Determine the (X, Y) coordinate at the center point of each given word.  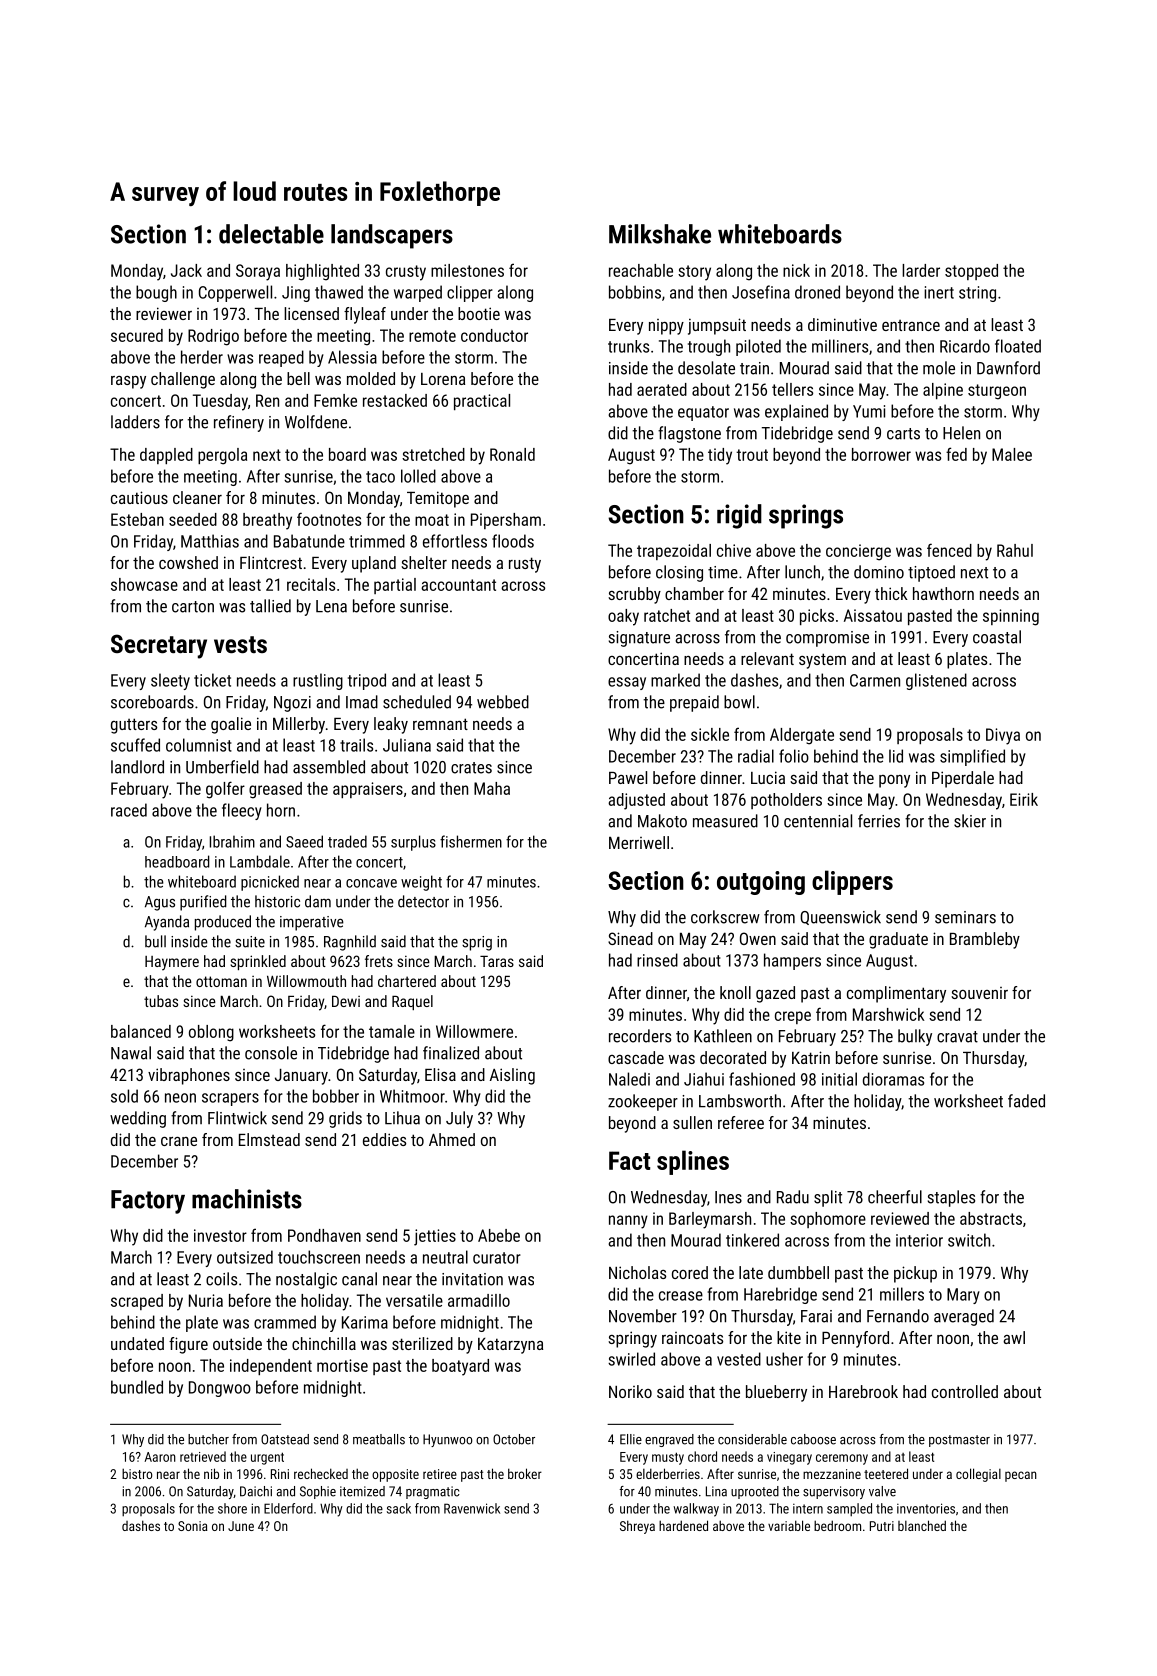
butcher (208, 1439)
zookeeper (643, 1102)
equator (703, 413)
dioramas (893, 1079)
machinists (247, 1199)
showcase (144, 584)
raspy (128, 382)
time (723, 572)
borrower (881, 454)
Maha (492, 788)
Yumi (869, 411)
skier (970, 821)
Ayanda (167, 923)
